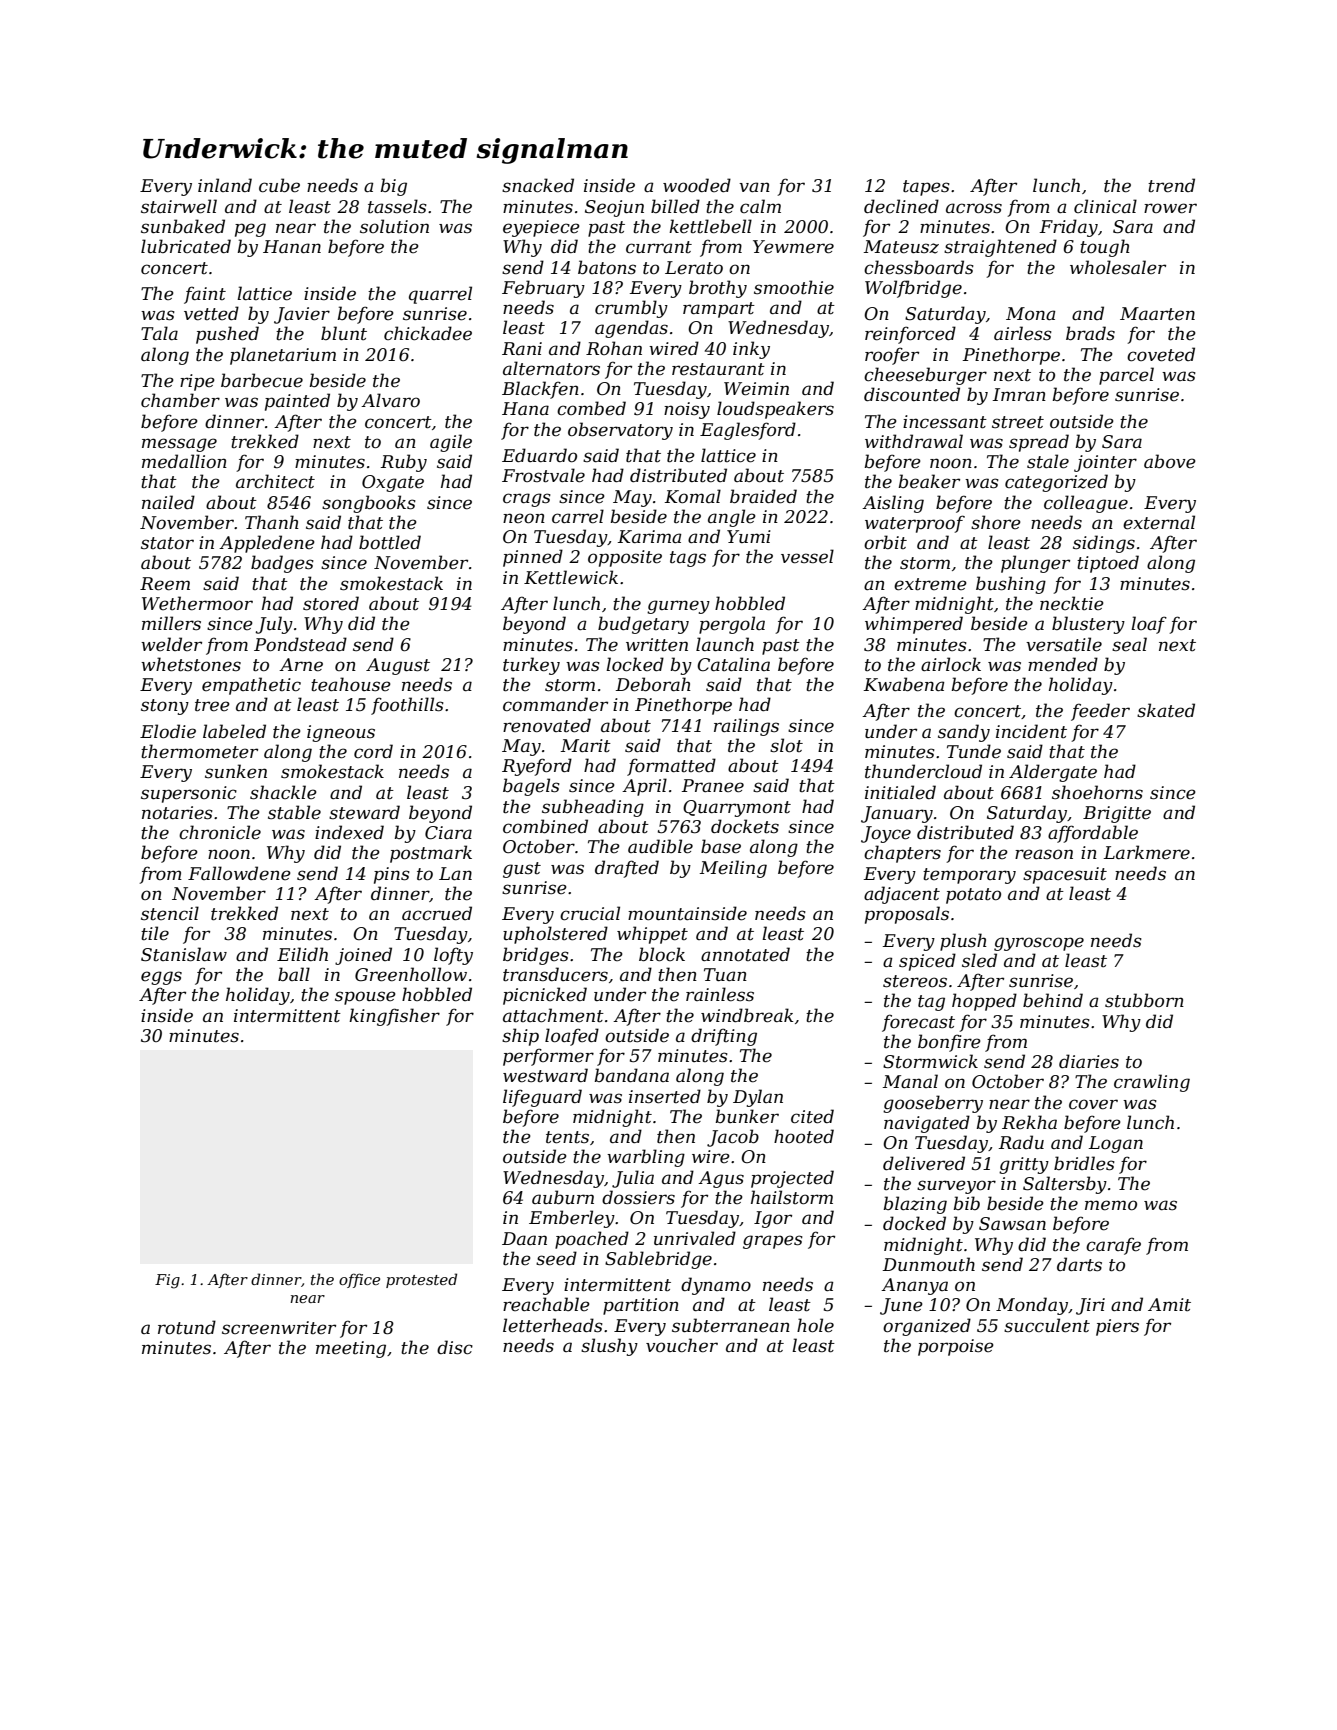  Describe the element at coordinates (351, 1349) in the page. I see `meeting` at that location.
